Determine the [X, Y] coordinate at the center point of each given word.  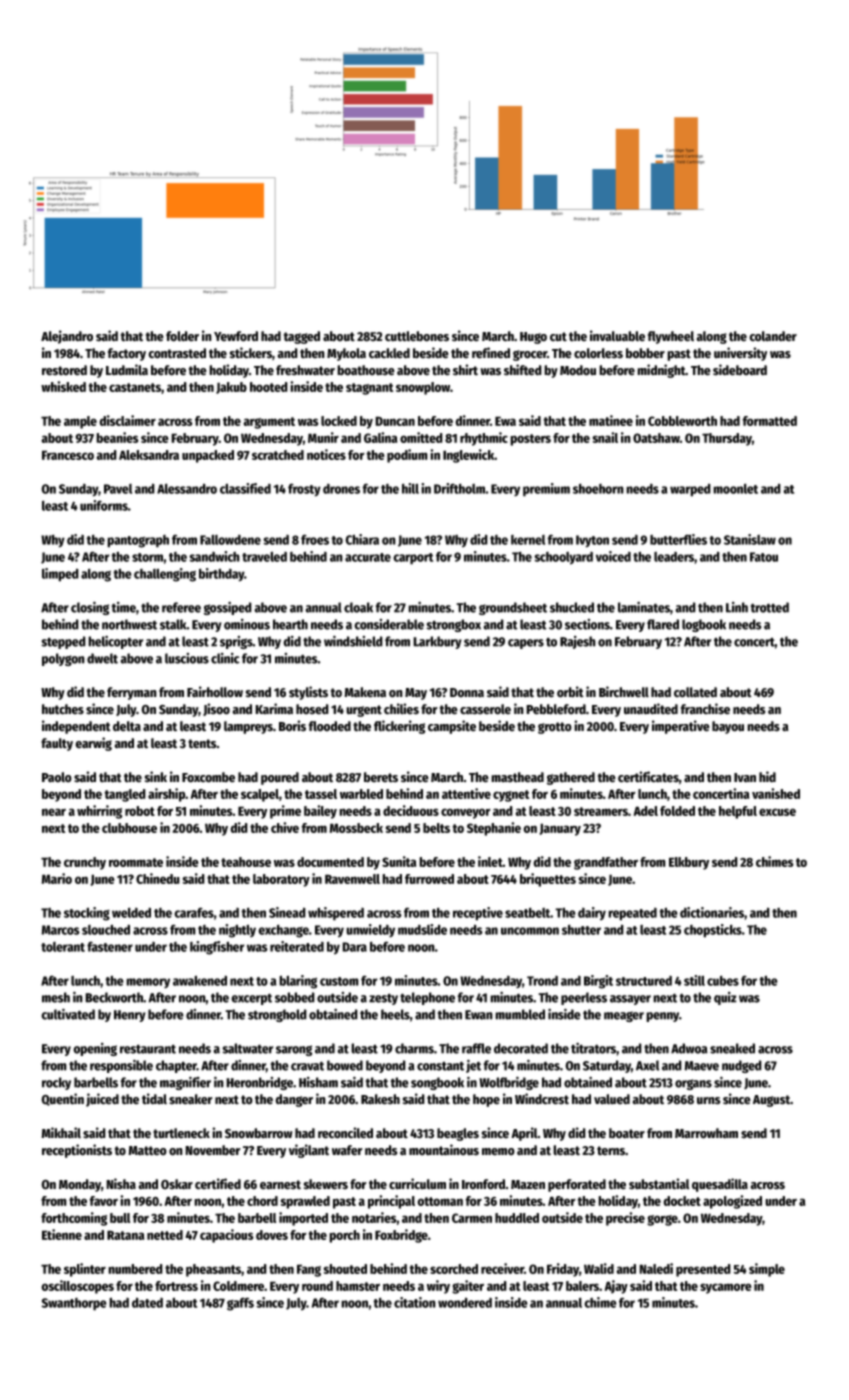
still [694, 980]
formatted [769, 421]
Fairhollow [215, 692]
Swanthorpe [74, 1304]
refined [491, 353]
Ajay [616, 1287]
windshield [353, 641]
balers [582, 1286]
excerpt [251, 999]
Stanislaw [750, 539]
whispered [336, 914]
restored [64, 370]
